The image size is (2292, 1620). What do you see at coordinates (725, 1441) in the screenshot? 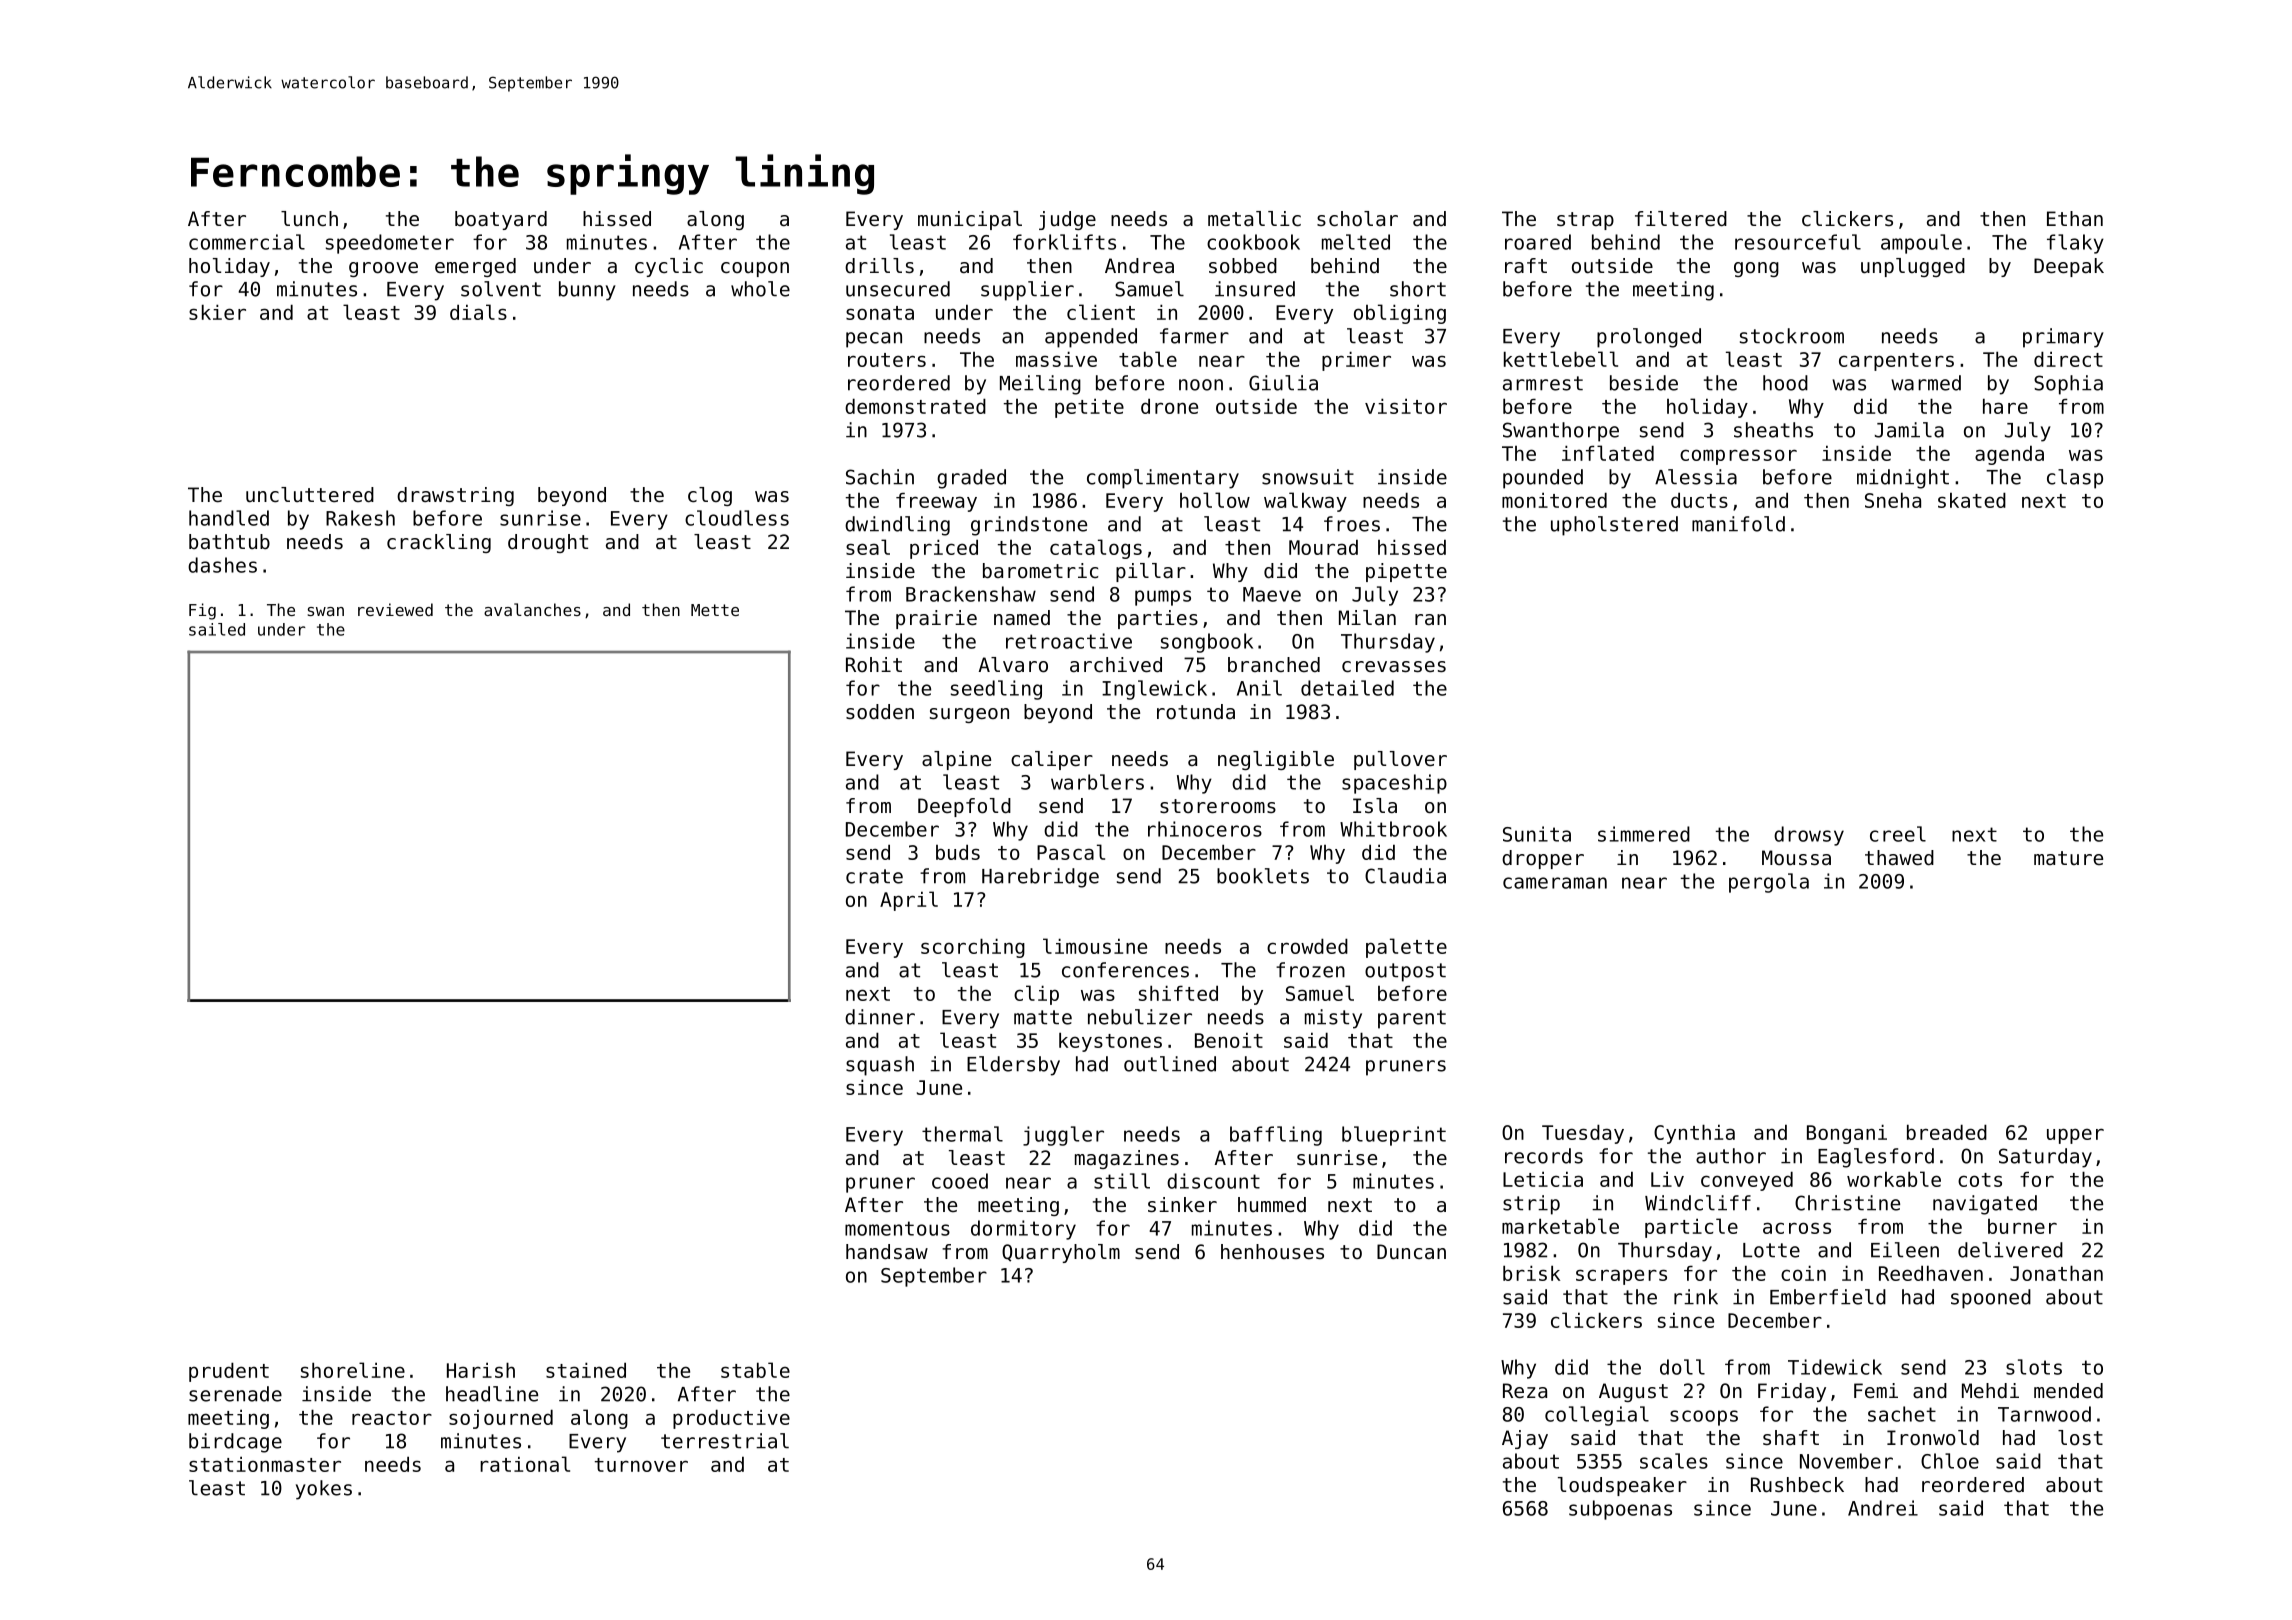
I see `terrestrial` at bounding box center [725, 1441].
